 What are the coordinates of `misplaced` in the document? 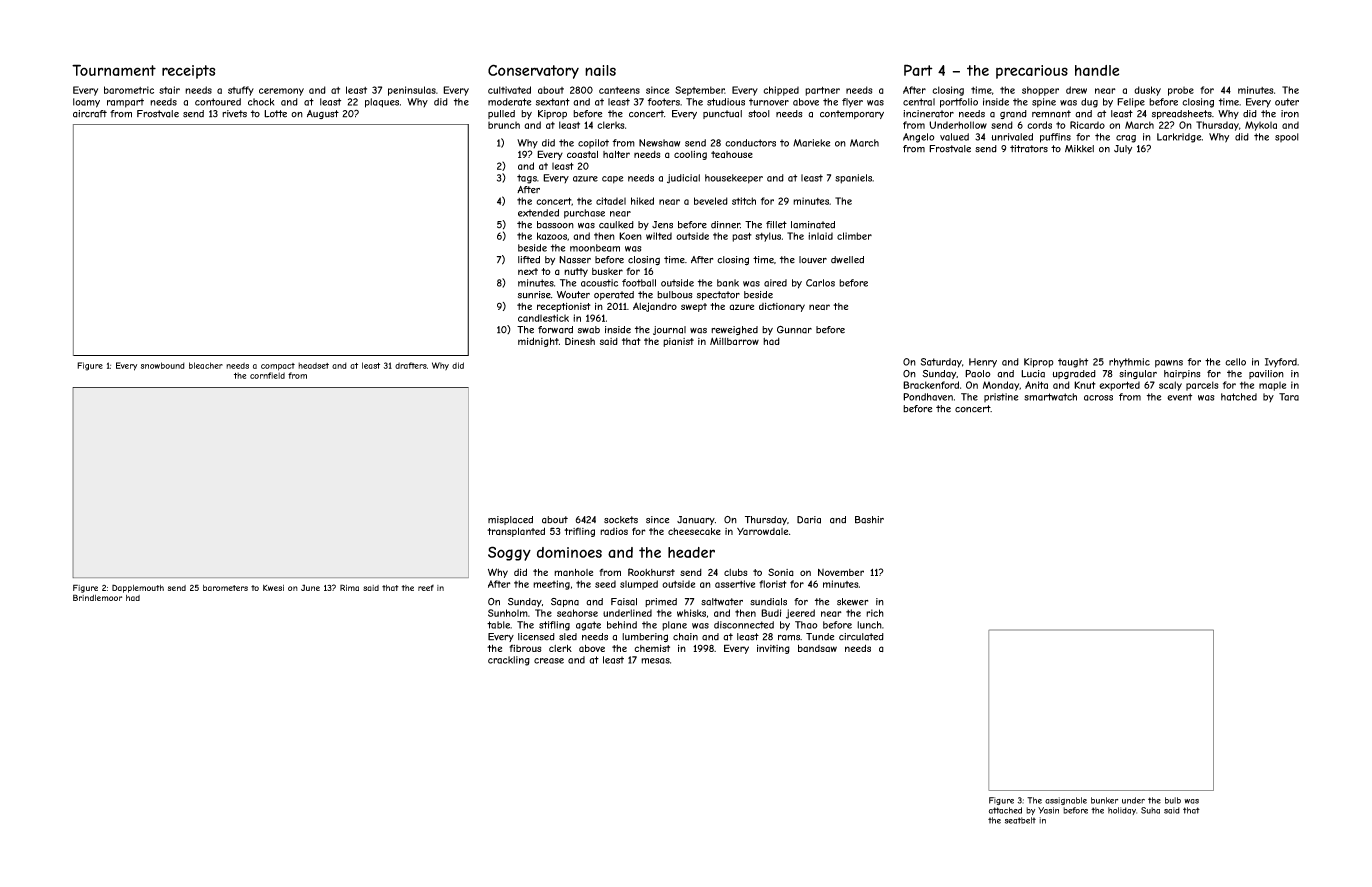 It's located at (510, 520).
